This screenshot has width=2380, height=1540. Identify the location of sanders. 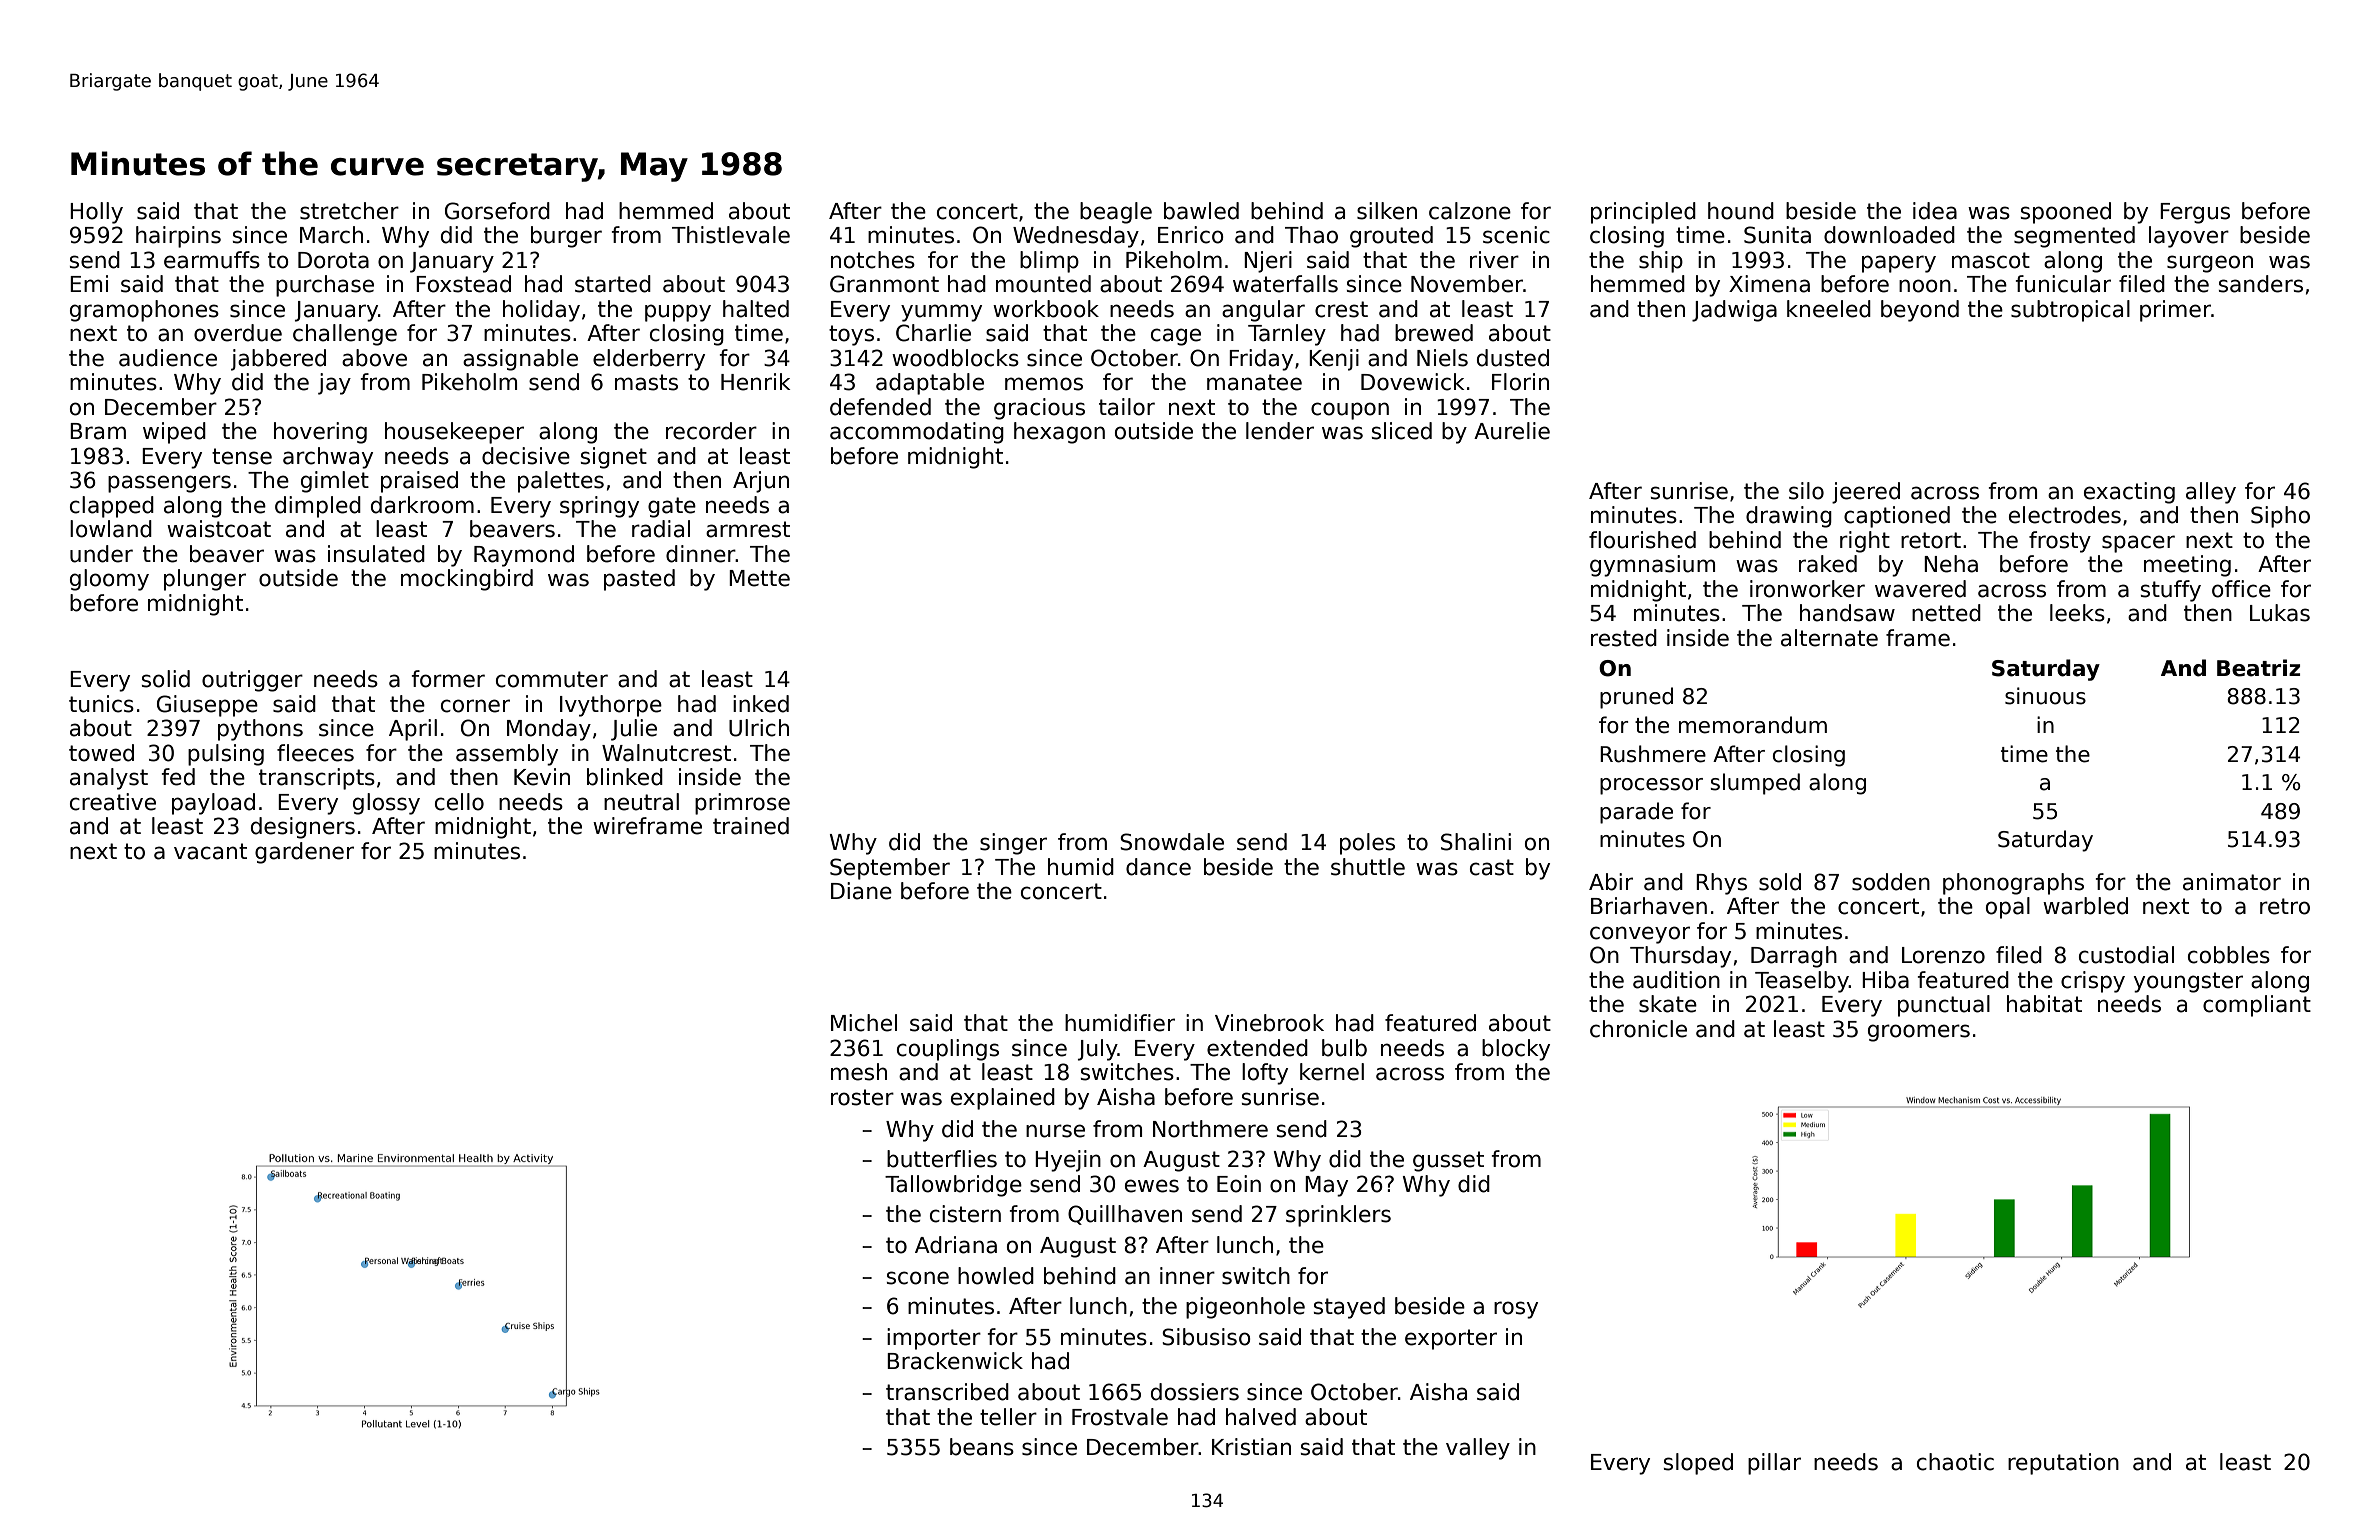
(2261, 284).
